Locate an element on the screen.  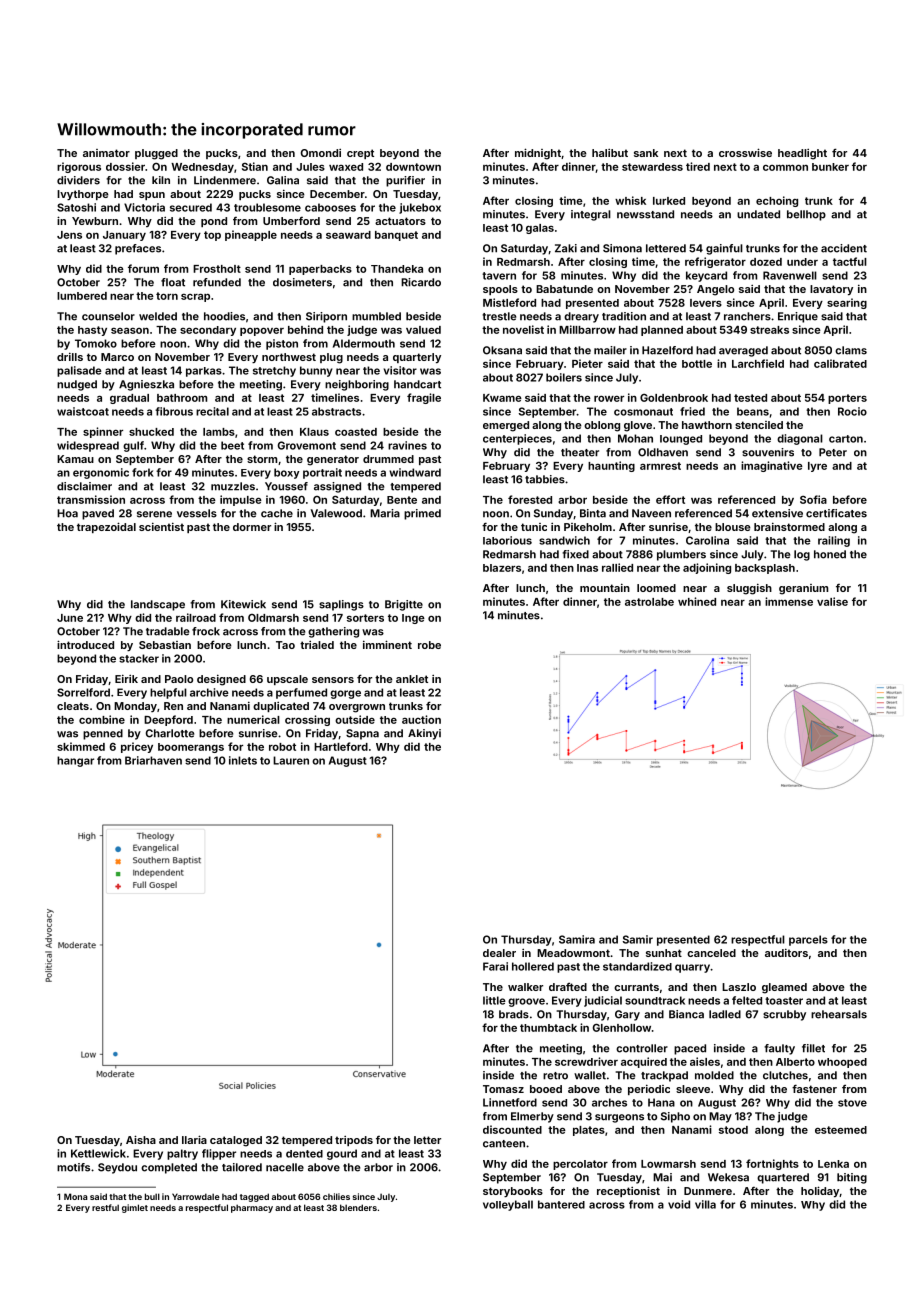
armrest is located at coordinates (660, 466).
